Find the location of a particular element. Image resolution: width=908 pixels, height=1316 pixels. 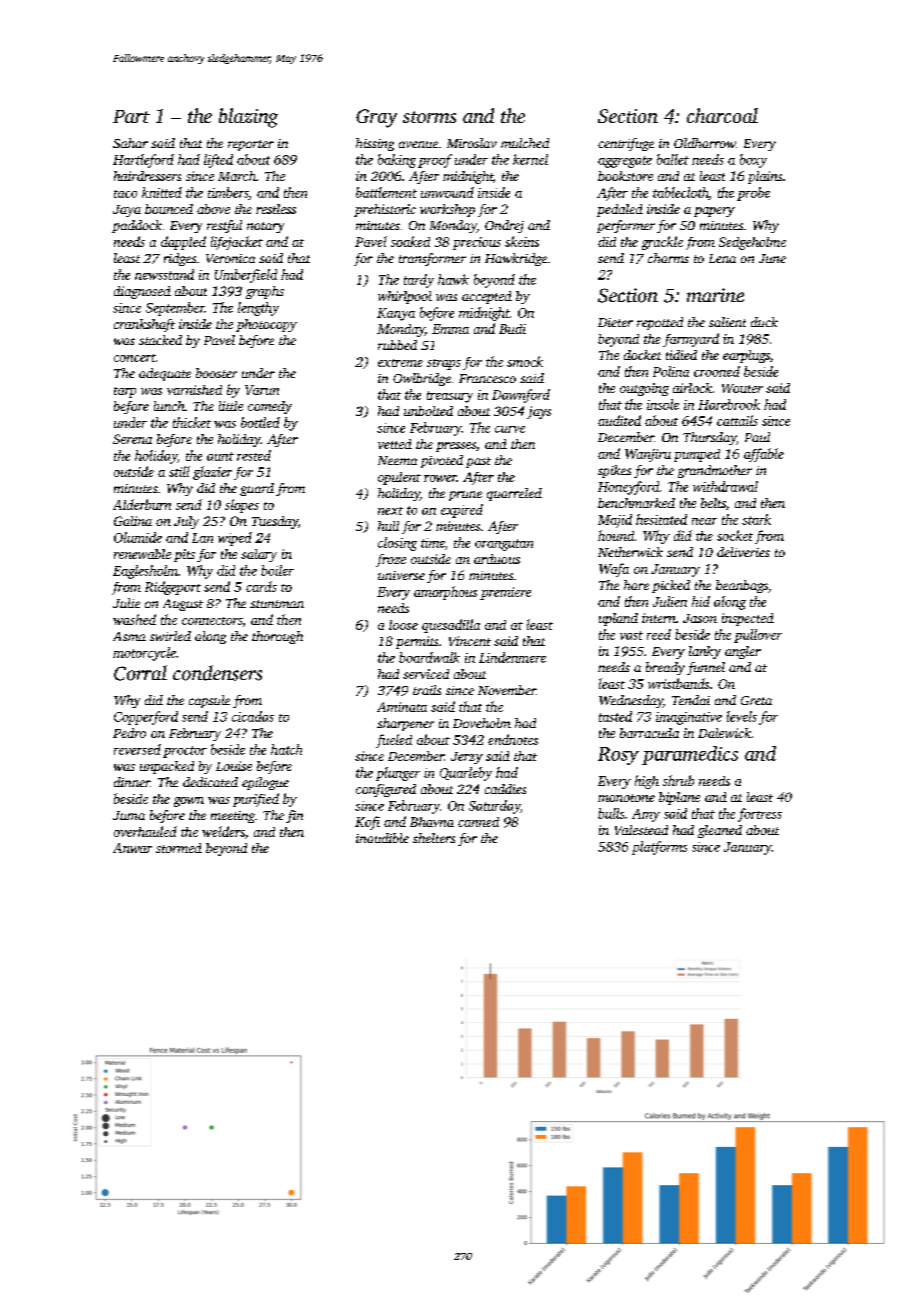

platforms is located at coordinates (659, 848).
